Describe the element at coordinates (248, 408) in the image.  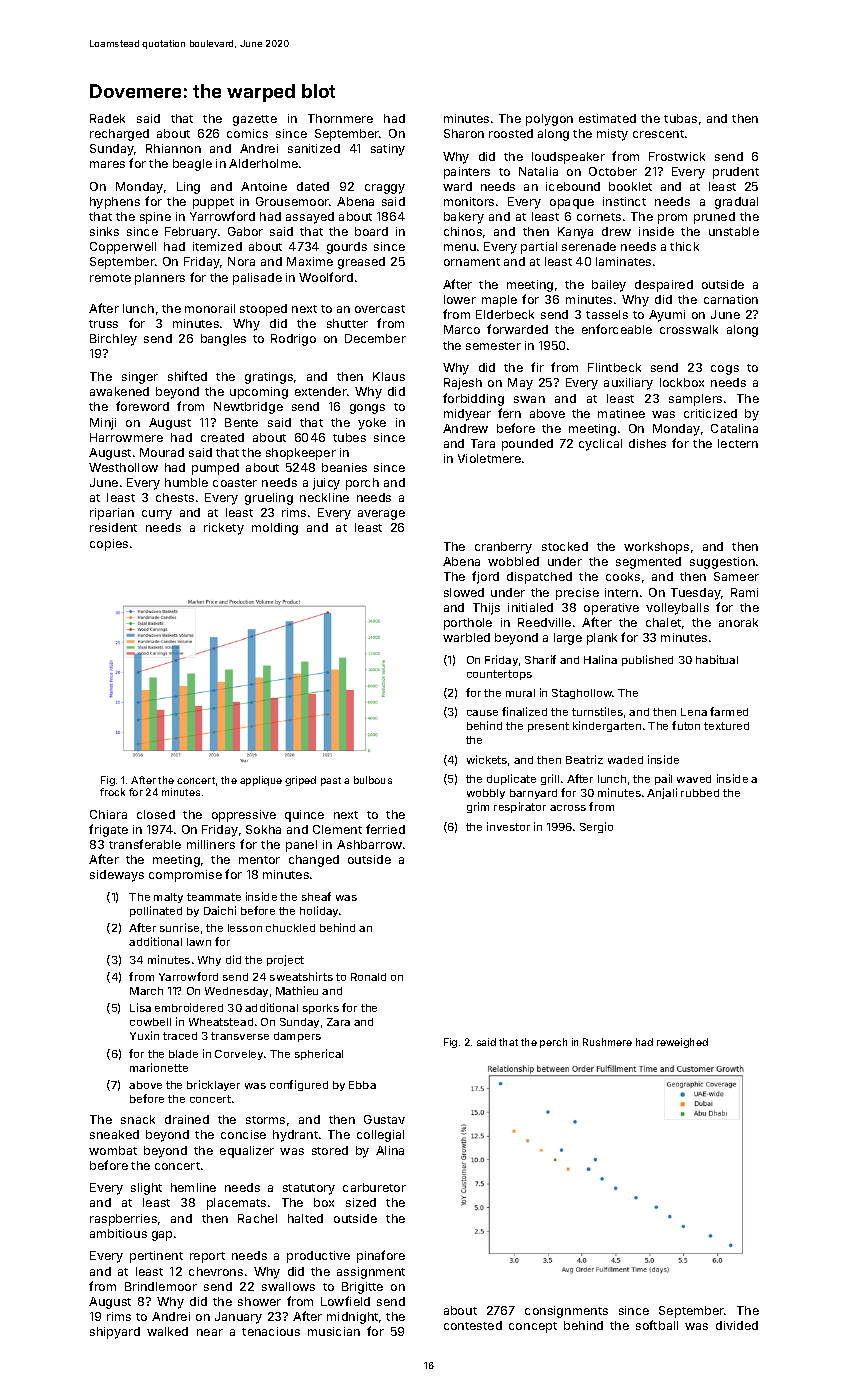
I see `Newtbridge` at that location.
